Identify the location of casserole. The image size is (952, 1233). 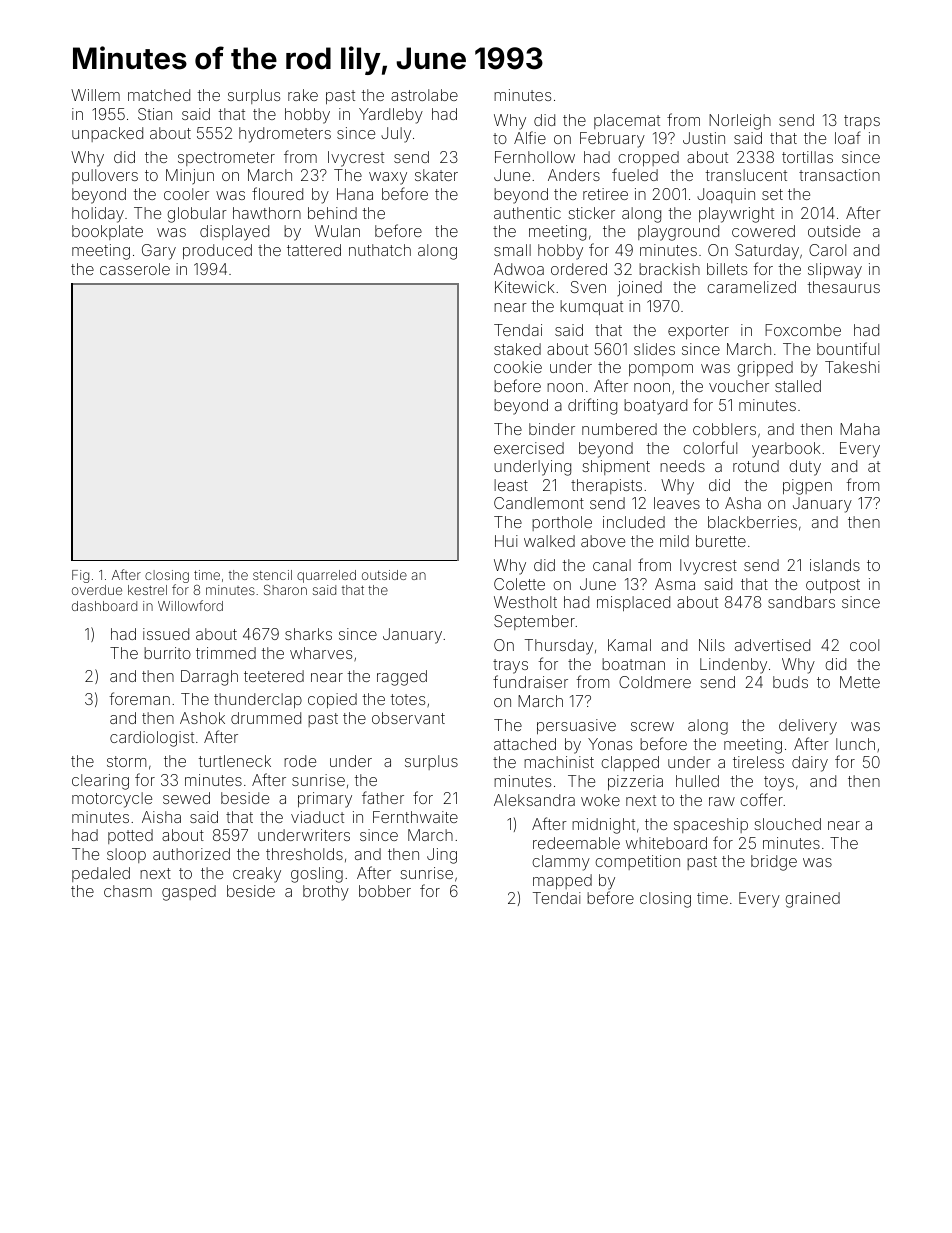
(135, 269).
